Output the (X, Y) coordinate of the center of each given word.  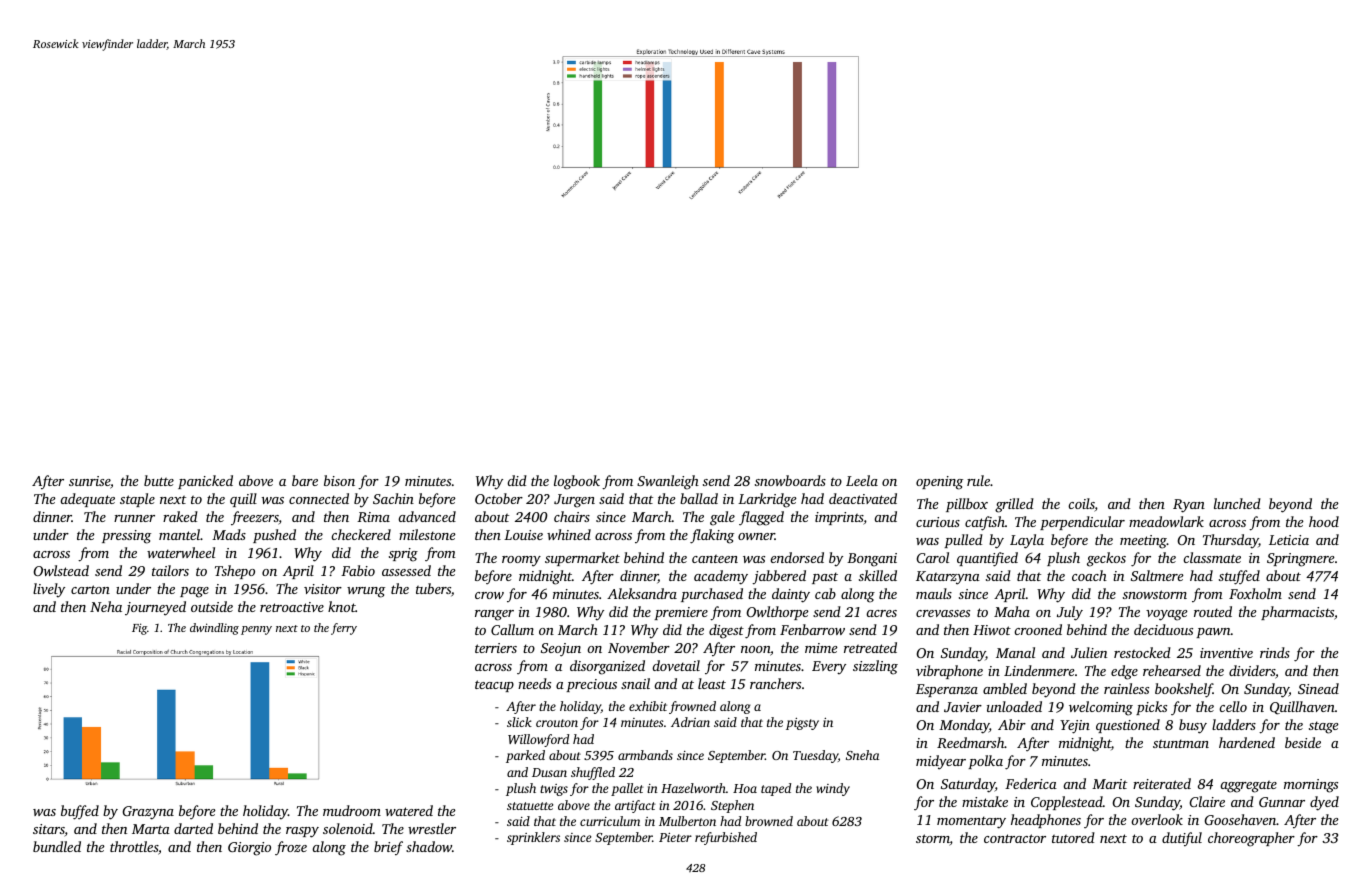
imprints (839, 518)
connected (319, 498)
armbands (645, 755)
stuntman (1181, 743)
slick (519, 722)
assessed (406, 570)
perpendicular (1082, 523)
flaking (712, 536)
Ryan (1189, 506)
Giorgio (249, 849)
